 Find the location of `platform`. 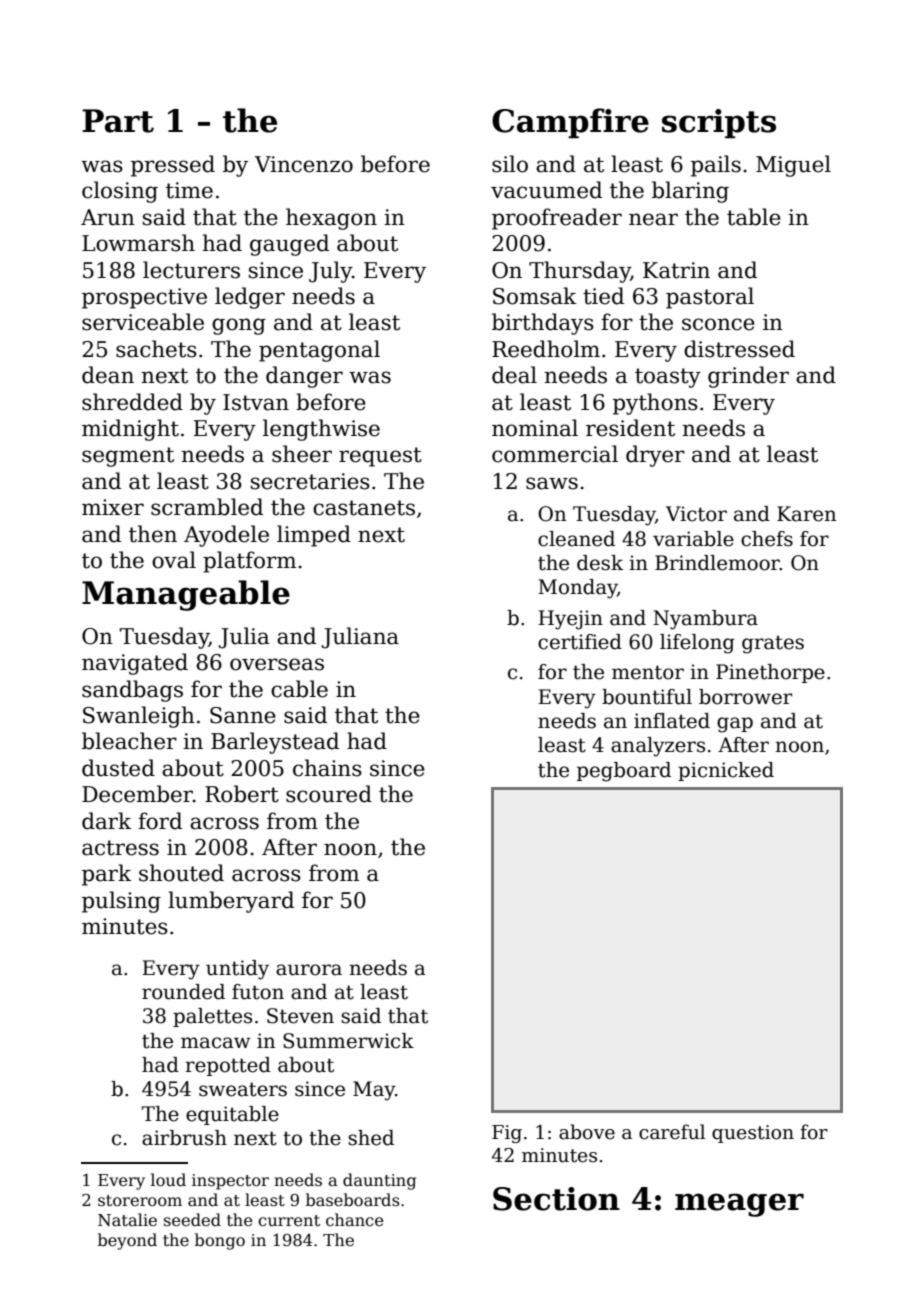

platform is located at coordinates (249, 562).
